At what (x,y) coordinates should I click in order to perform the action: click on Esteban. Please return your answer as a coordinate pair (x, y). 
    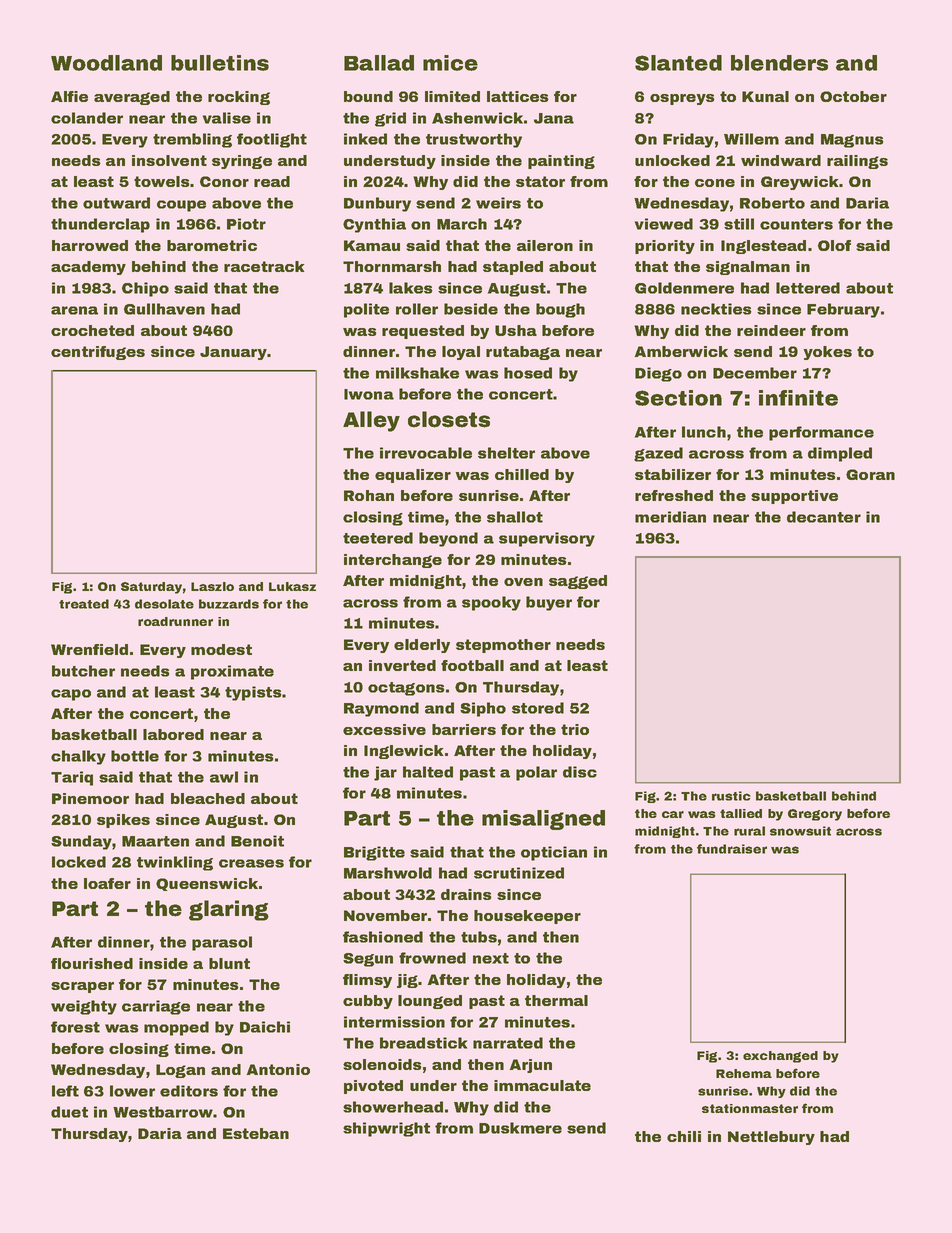
    Looking at the image, I should click on (256, 1133).
